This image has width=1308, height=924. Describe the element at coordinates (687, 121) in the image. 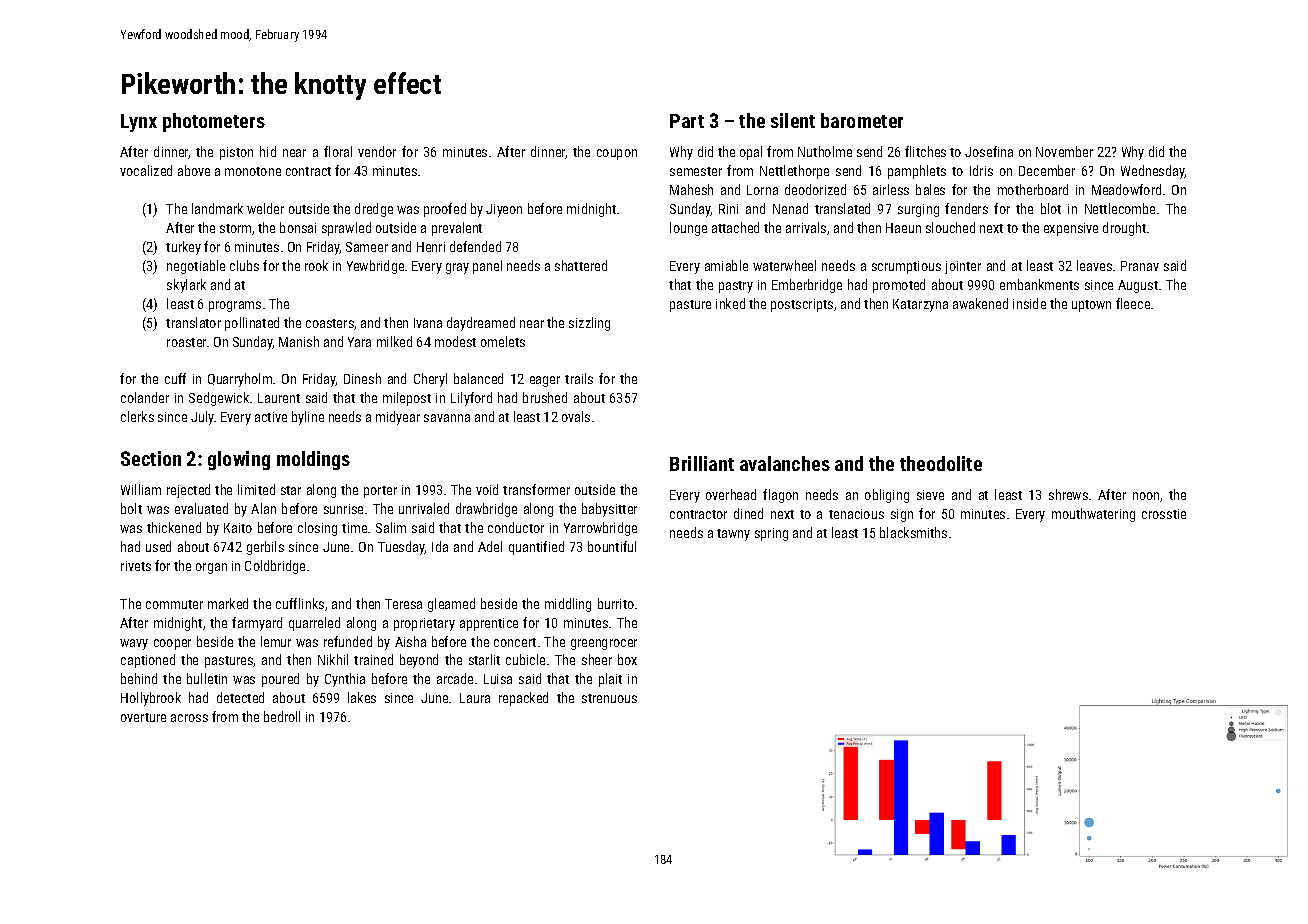

I see `Part` at that location.
